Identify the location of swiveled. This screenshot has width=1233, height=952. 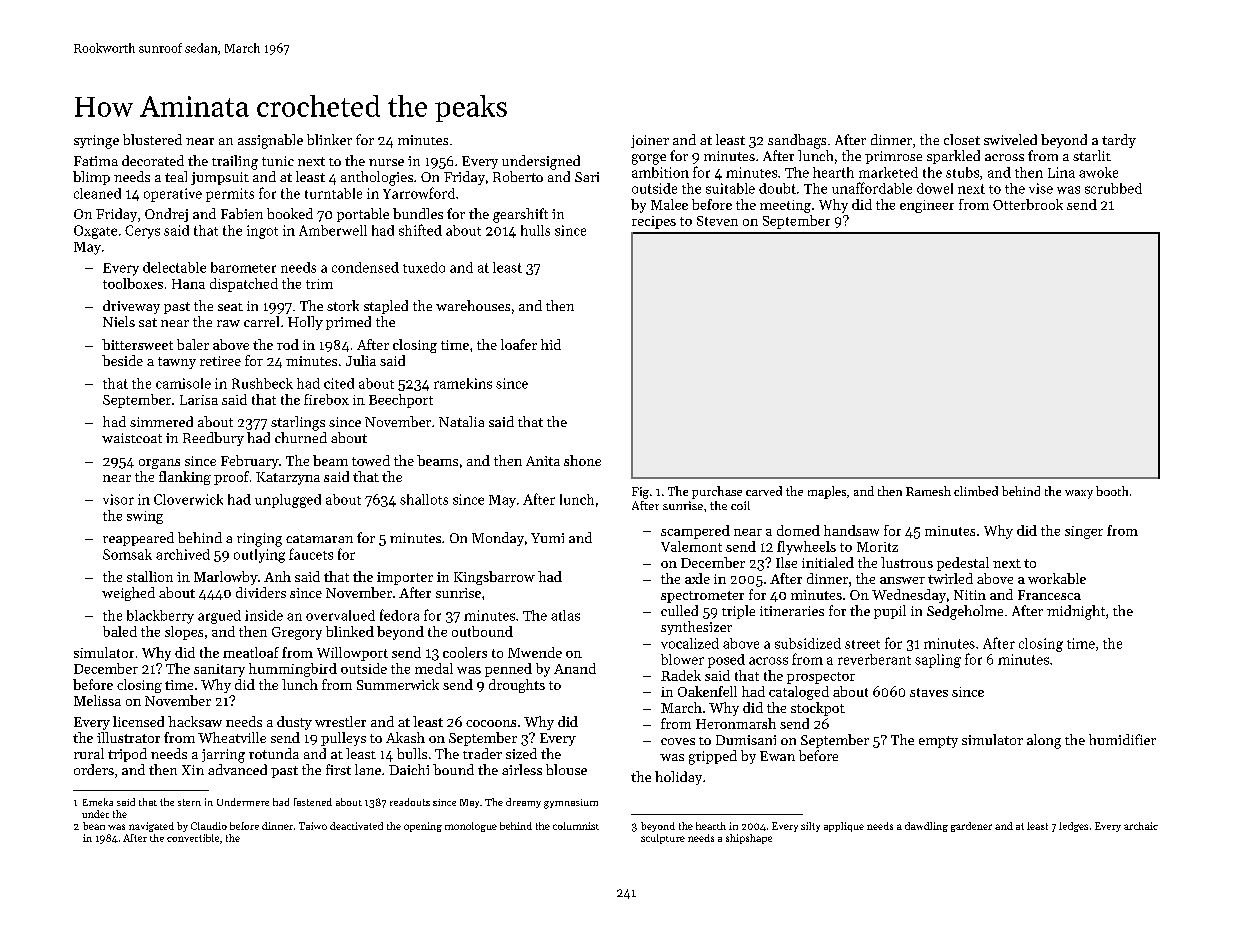
(1010, 139).
